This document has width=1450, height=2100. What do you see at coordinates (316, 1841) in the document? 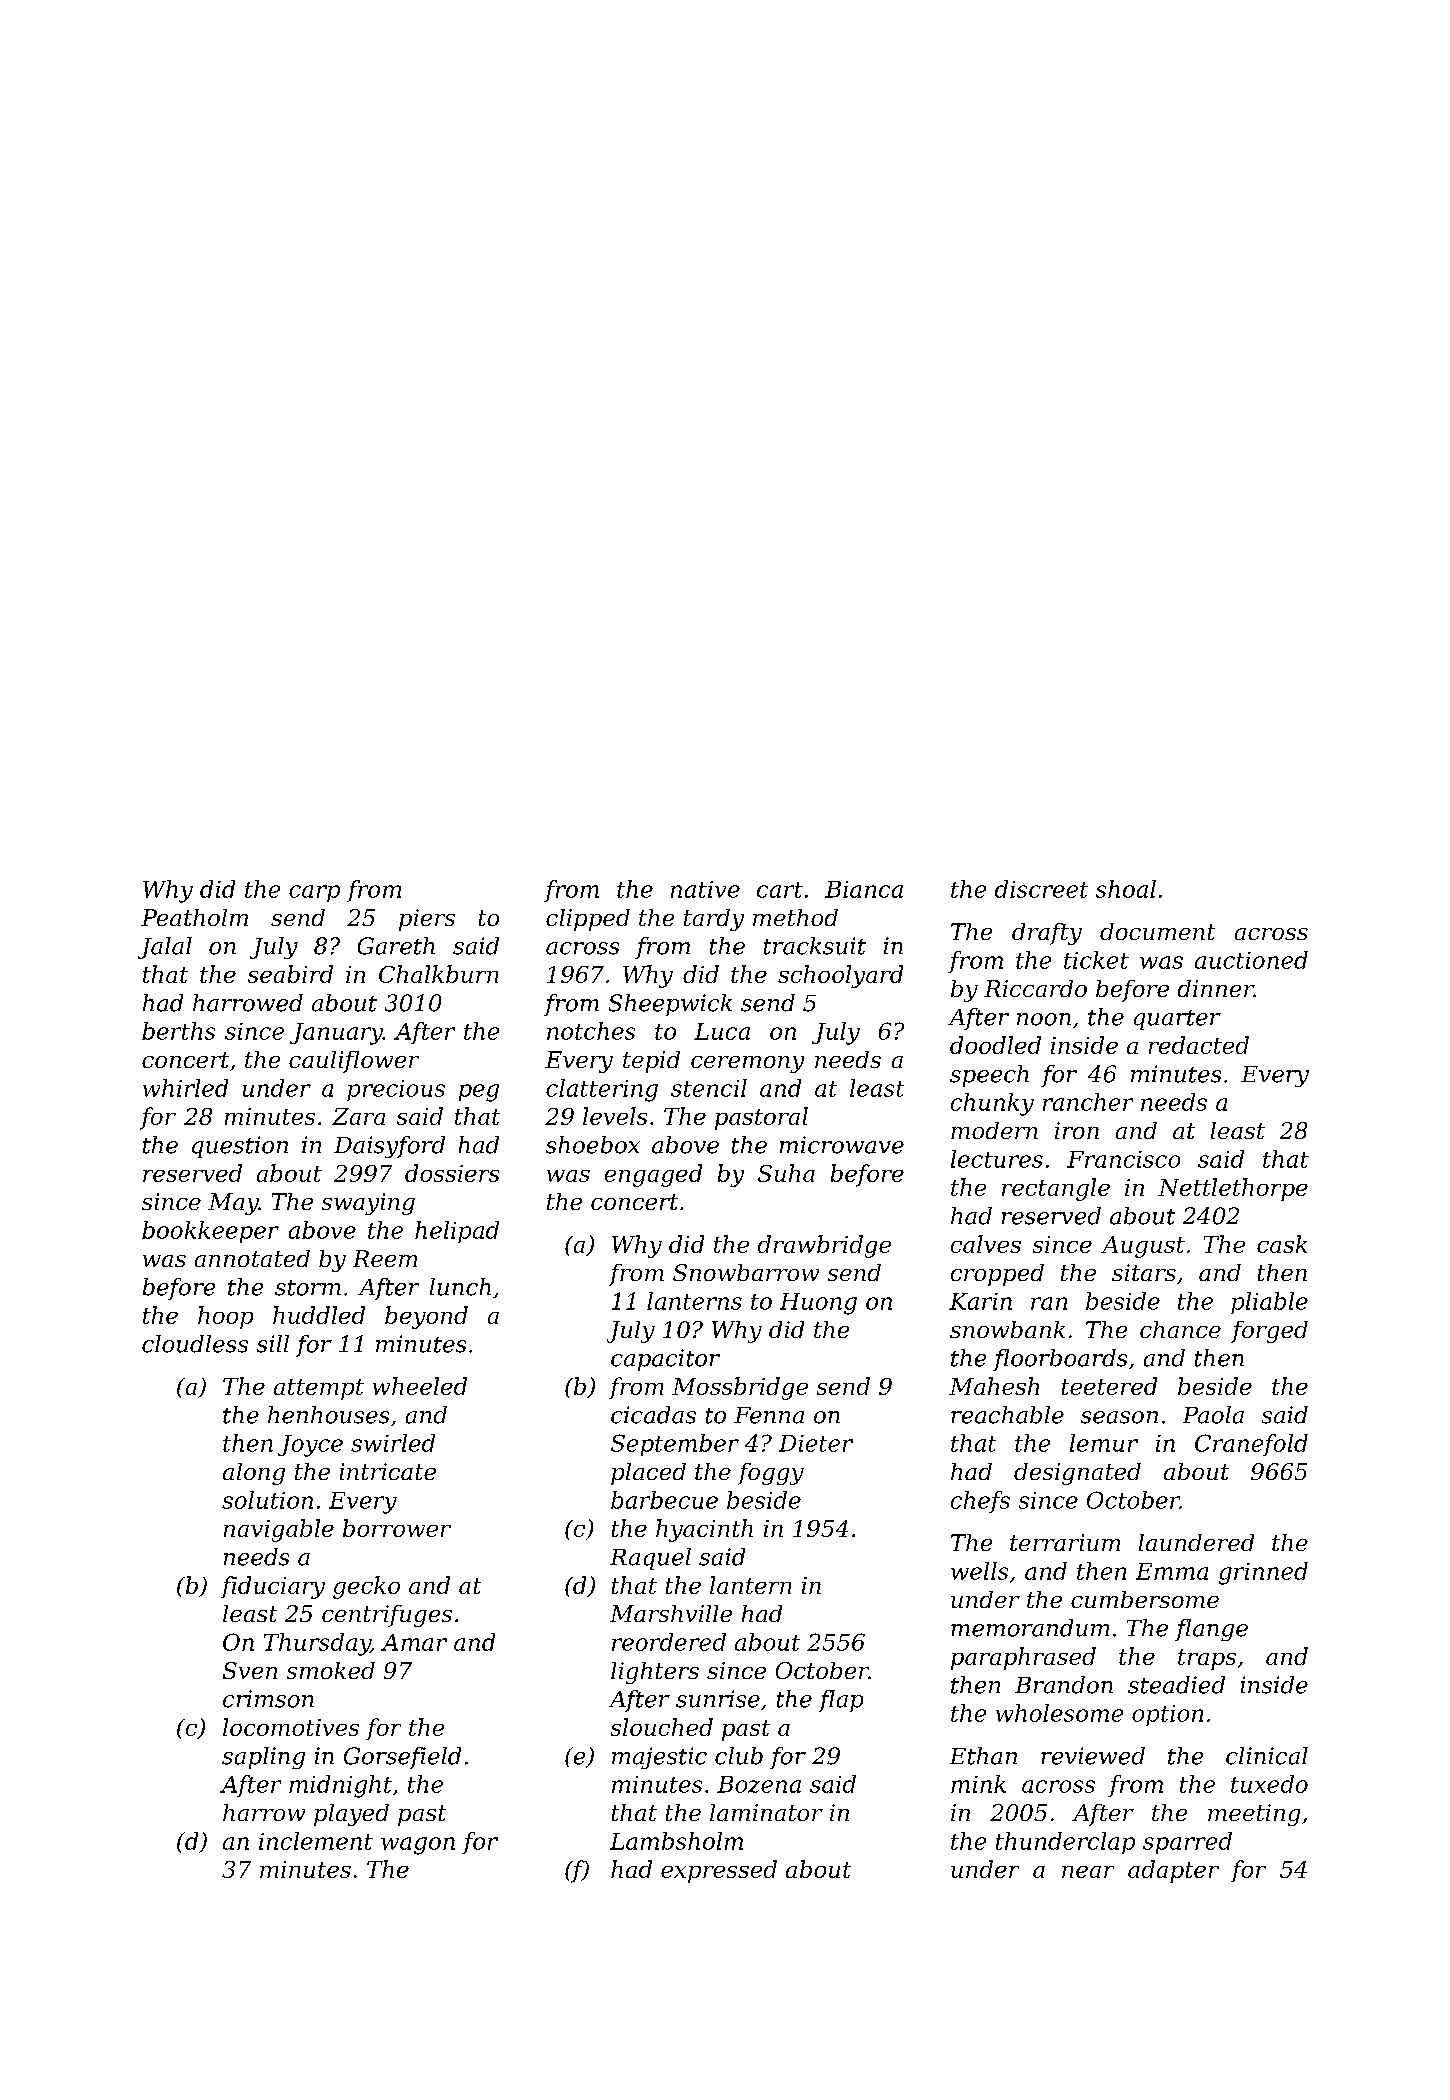
I see `inclement` at bounding box center [316, 1841].
